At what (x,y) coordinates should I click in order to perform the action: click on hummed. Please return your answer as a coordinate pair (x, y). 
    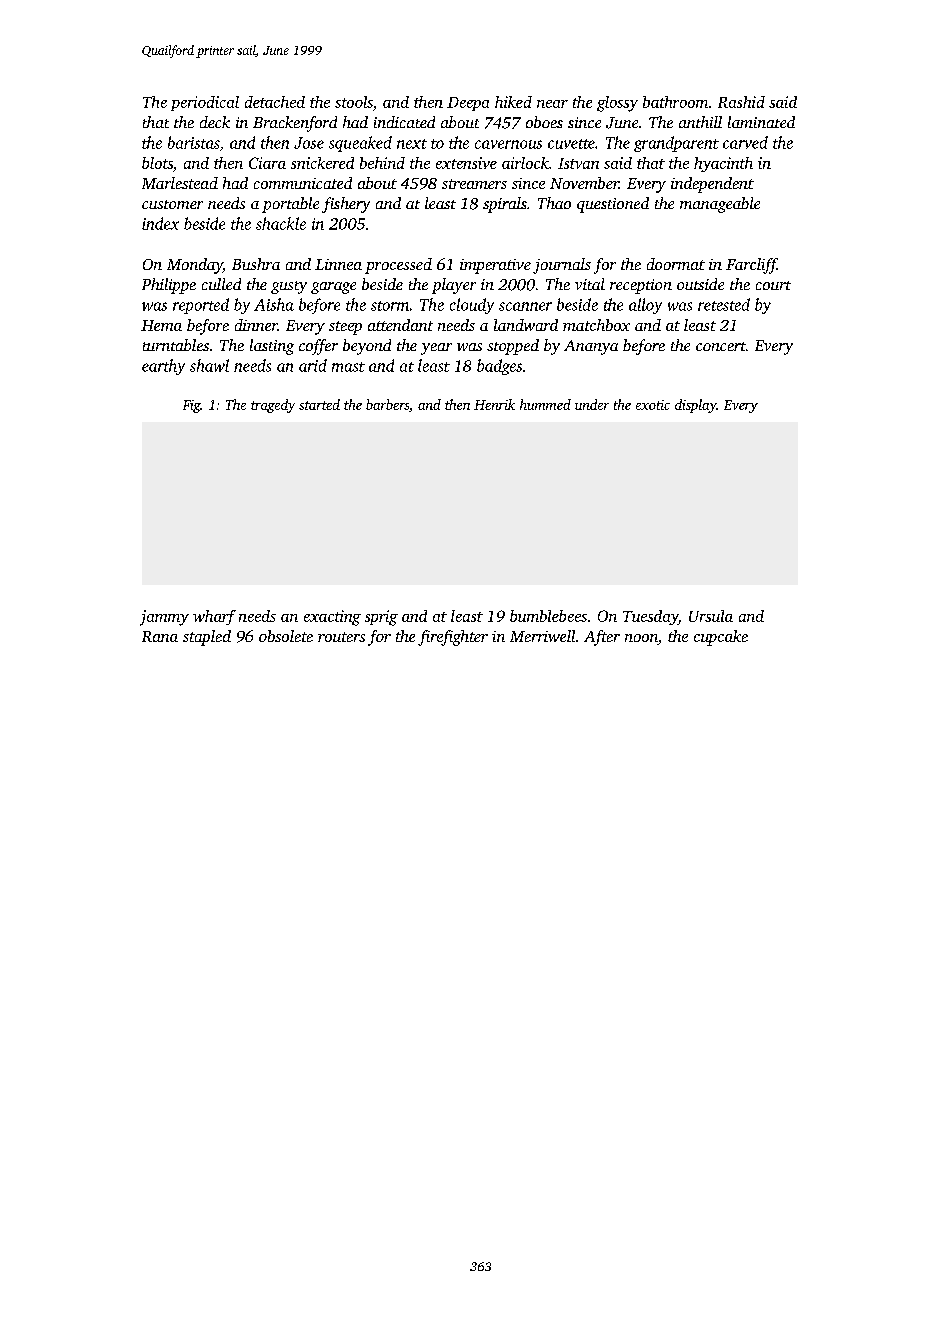
    Looking at the image, I should click on (545, 404).
